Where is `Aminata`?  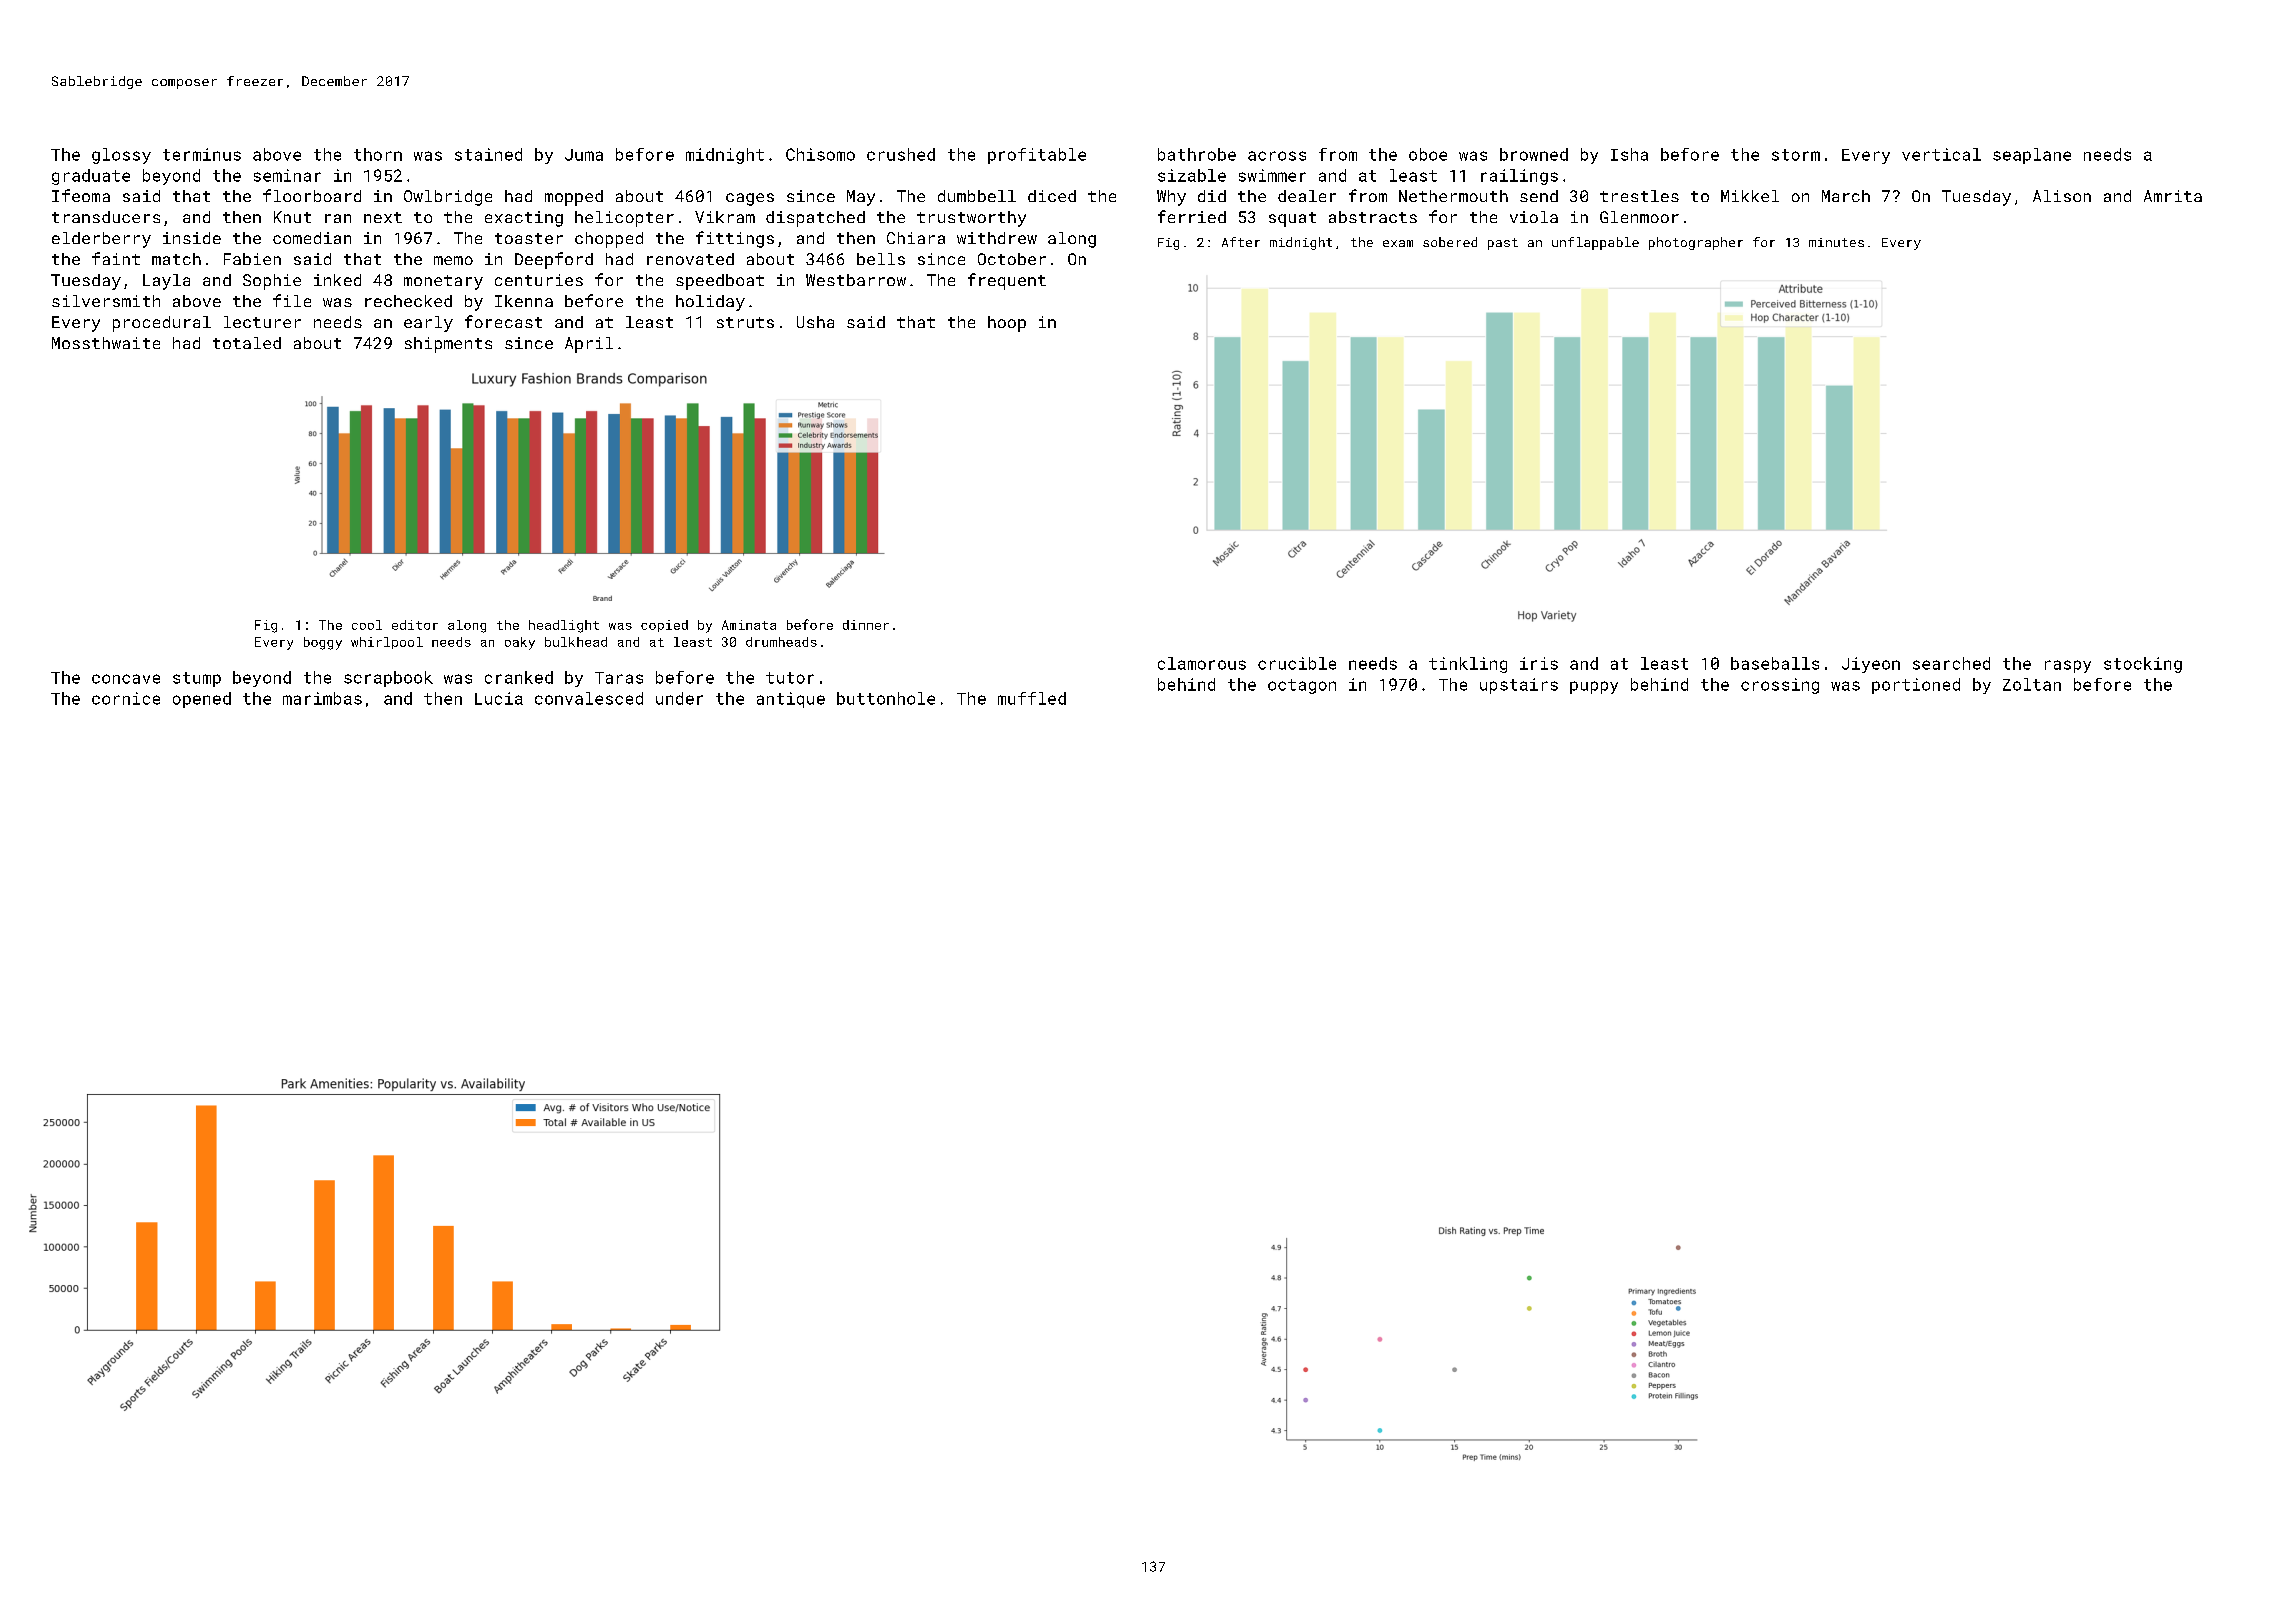
Aminata is located at coordinates (749, 625).
